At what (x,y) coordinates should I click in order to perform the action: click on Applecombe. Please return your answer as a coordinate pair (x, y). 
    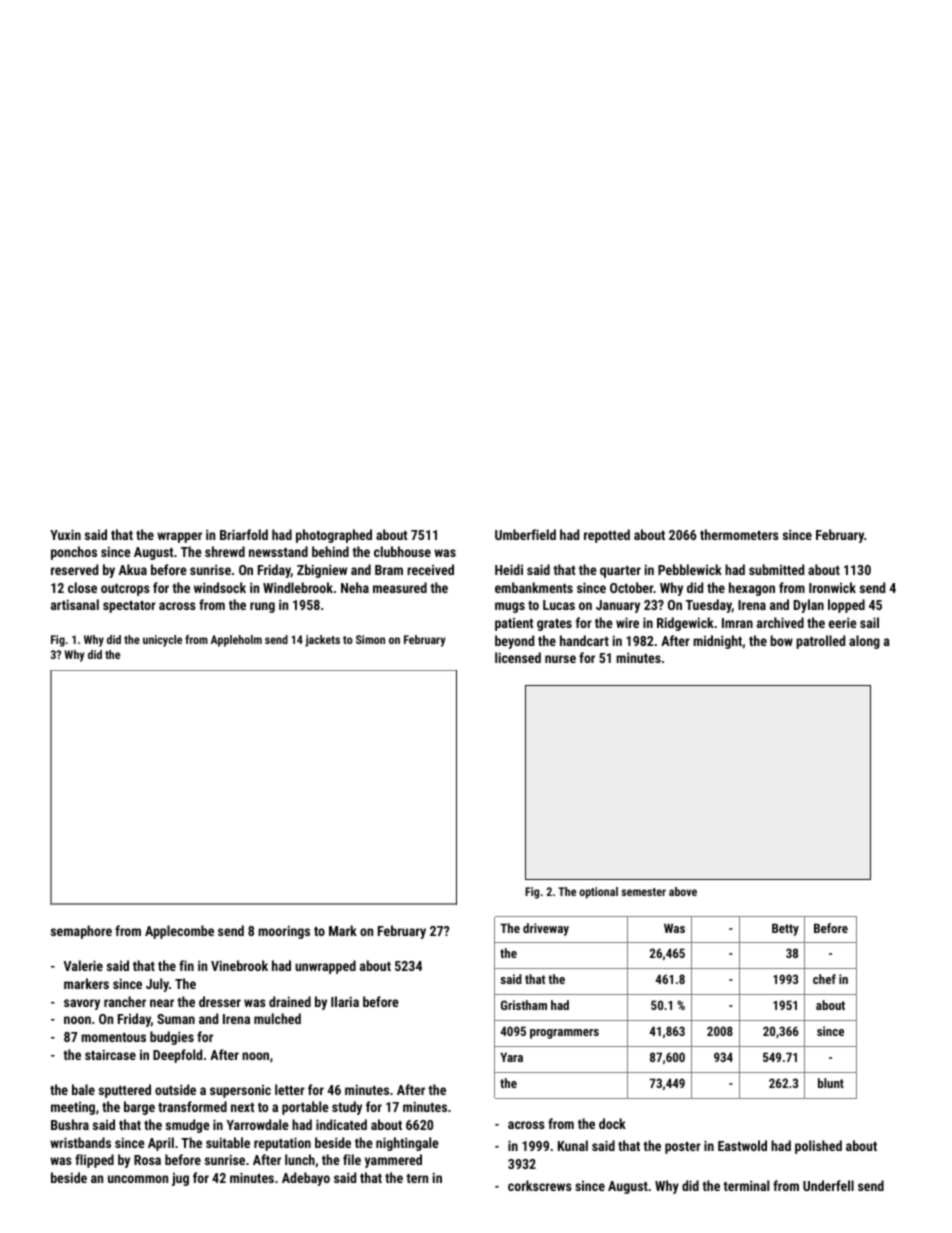
    Looking at the image, I should click on (179, 932).
